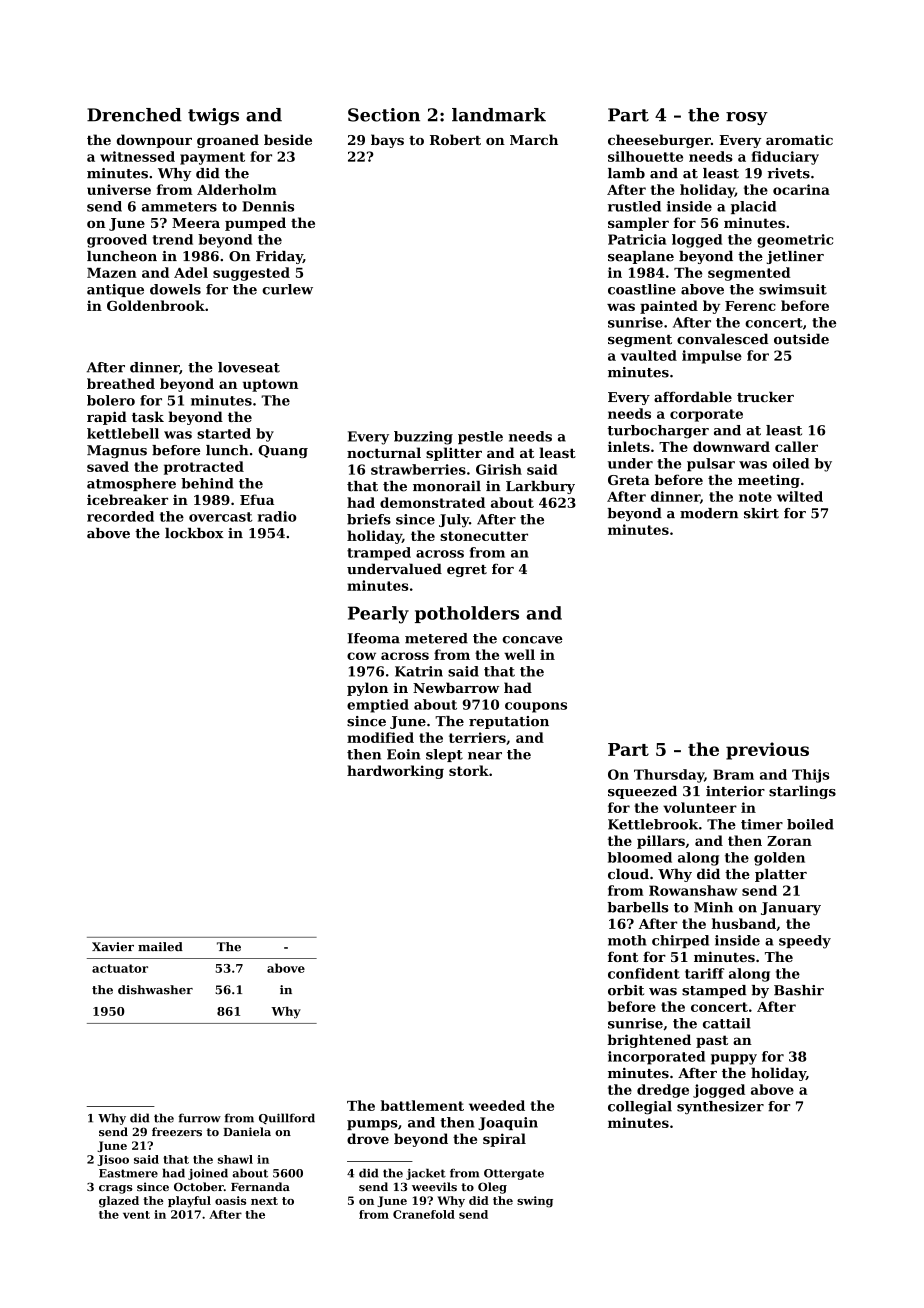  What do you see at coordinates (533, 640) in the image?
I see `concave` at bounding box center [533, 640].
